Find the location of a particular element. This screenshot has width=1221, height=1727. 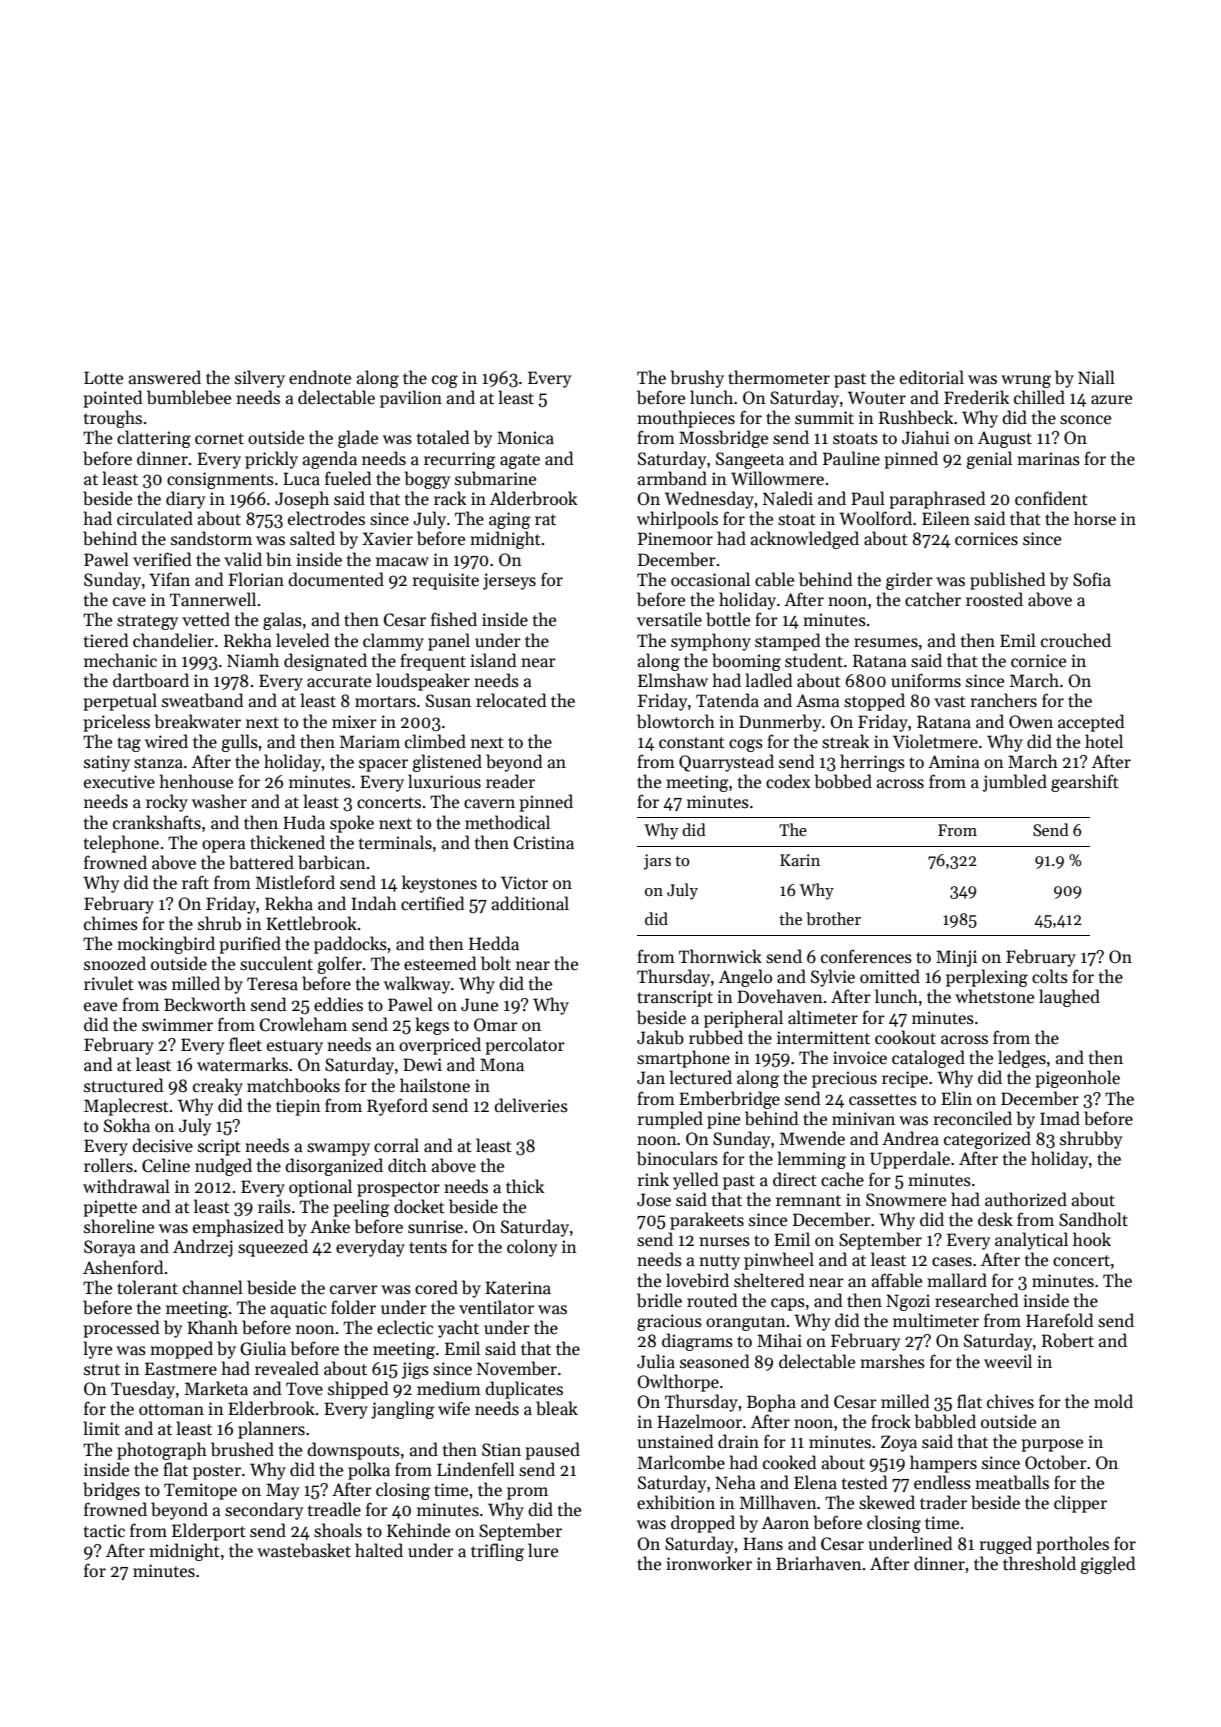

thermometer is located at coordinates (779, 377).
